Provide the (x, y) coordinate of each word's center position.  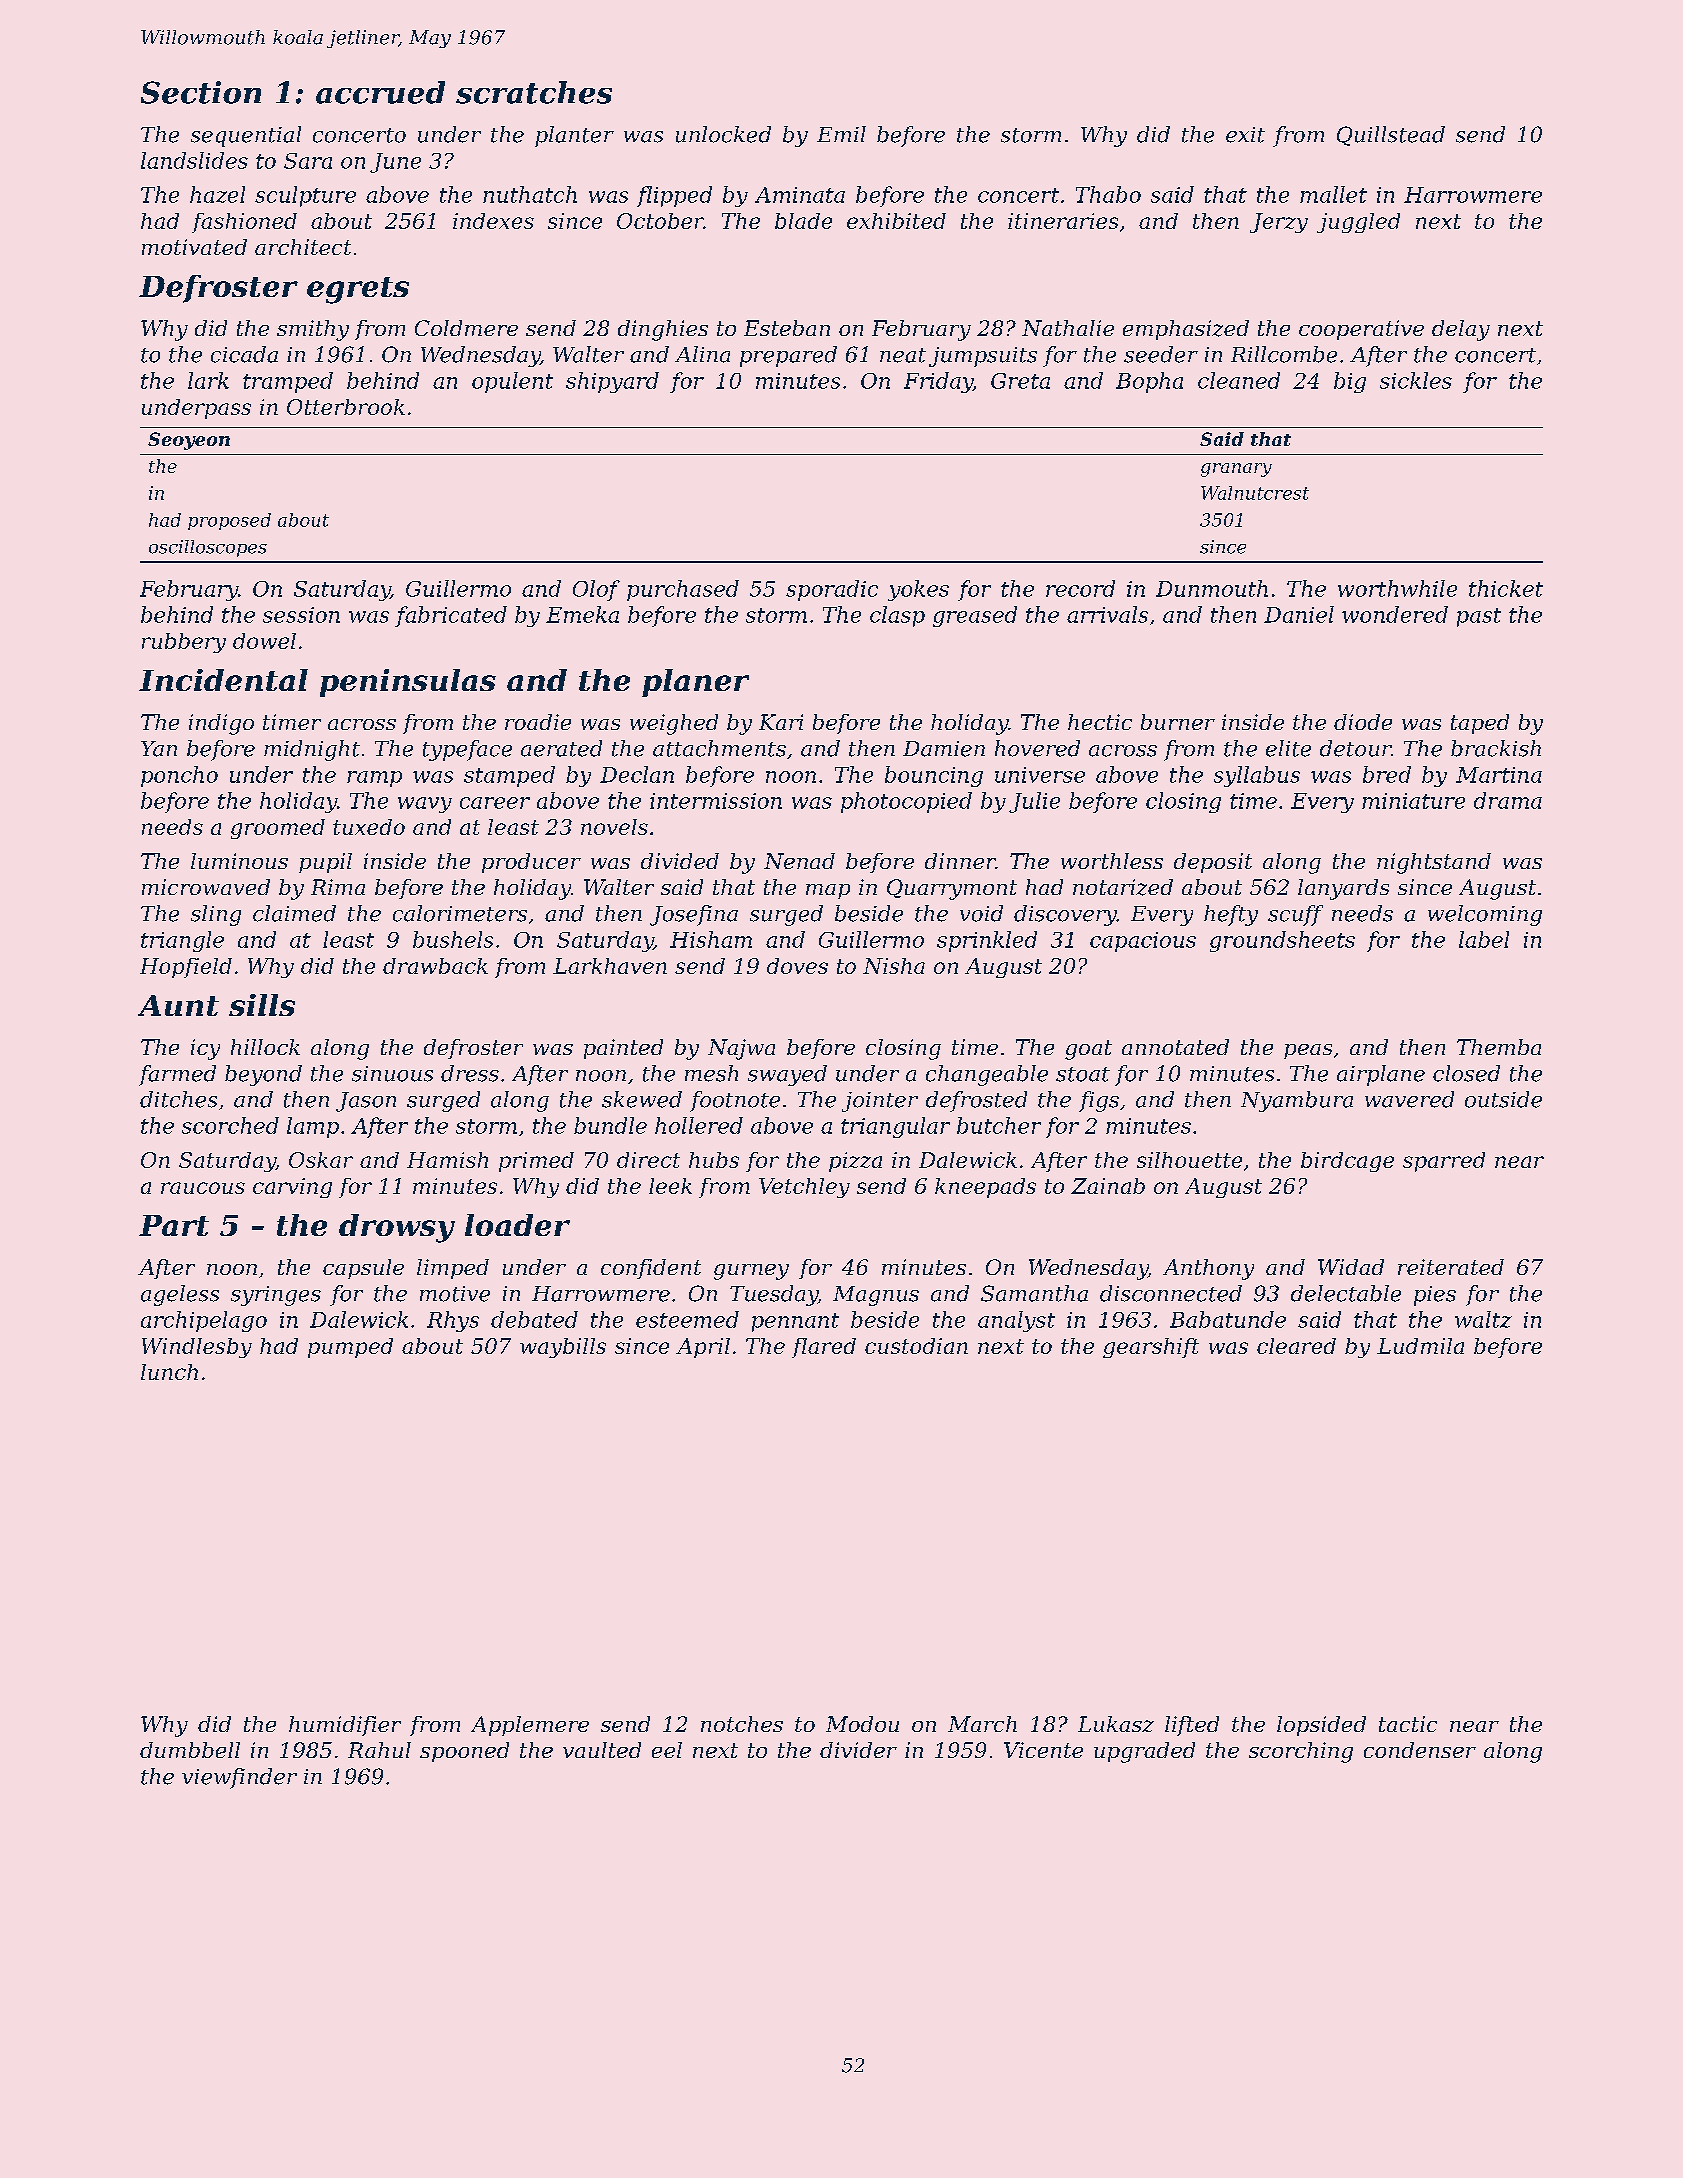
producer (531, 863)
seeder (1161, 354)
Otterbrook (346, 407)
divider (858, 1750)
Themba (1499, 1047)
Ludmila (1420, 1346)
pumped (350, 1348)
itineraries (1063, 221)
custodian (916, 1346)
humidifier (345, 1726)
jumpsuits (983, 357)
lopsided (1321, 1726)
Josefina (694, 915)
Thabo (1108, 194)
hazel (217, 194)
